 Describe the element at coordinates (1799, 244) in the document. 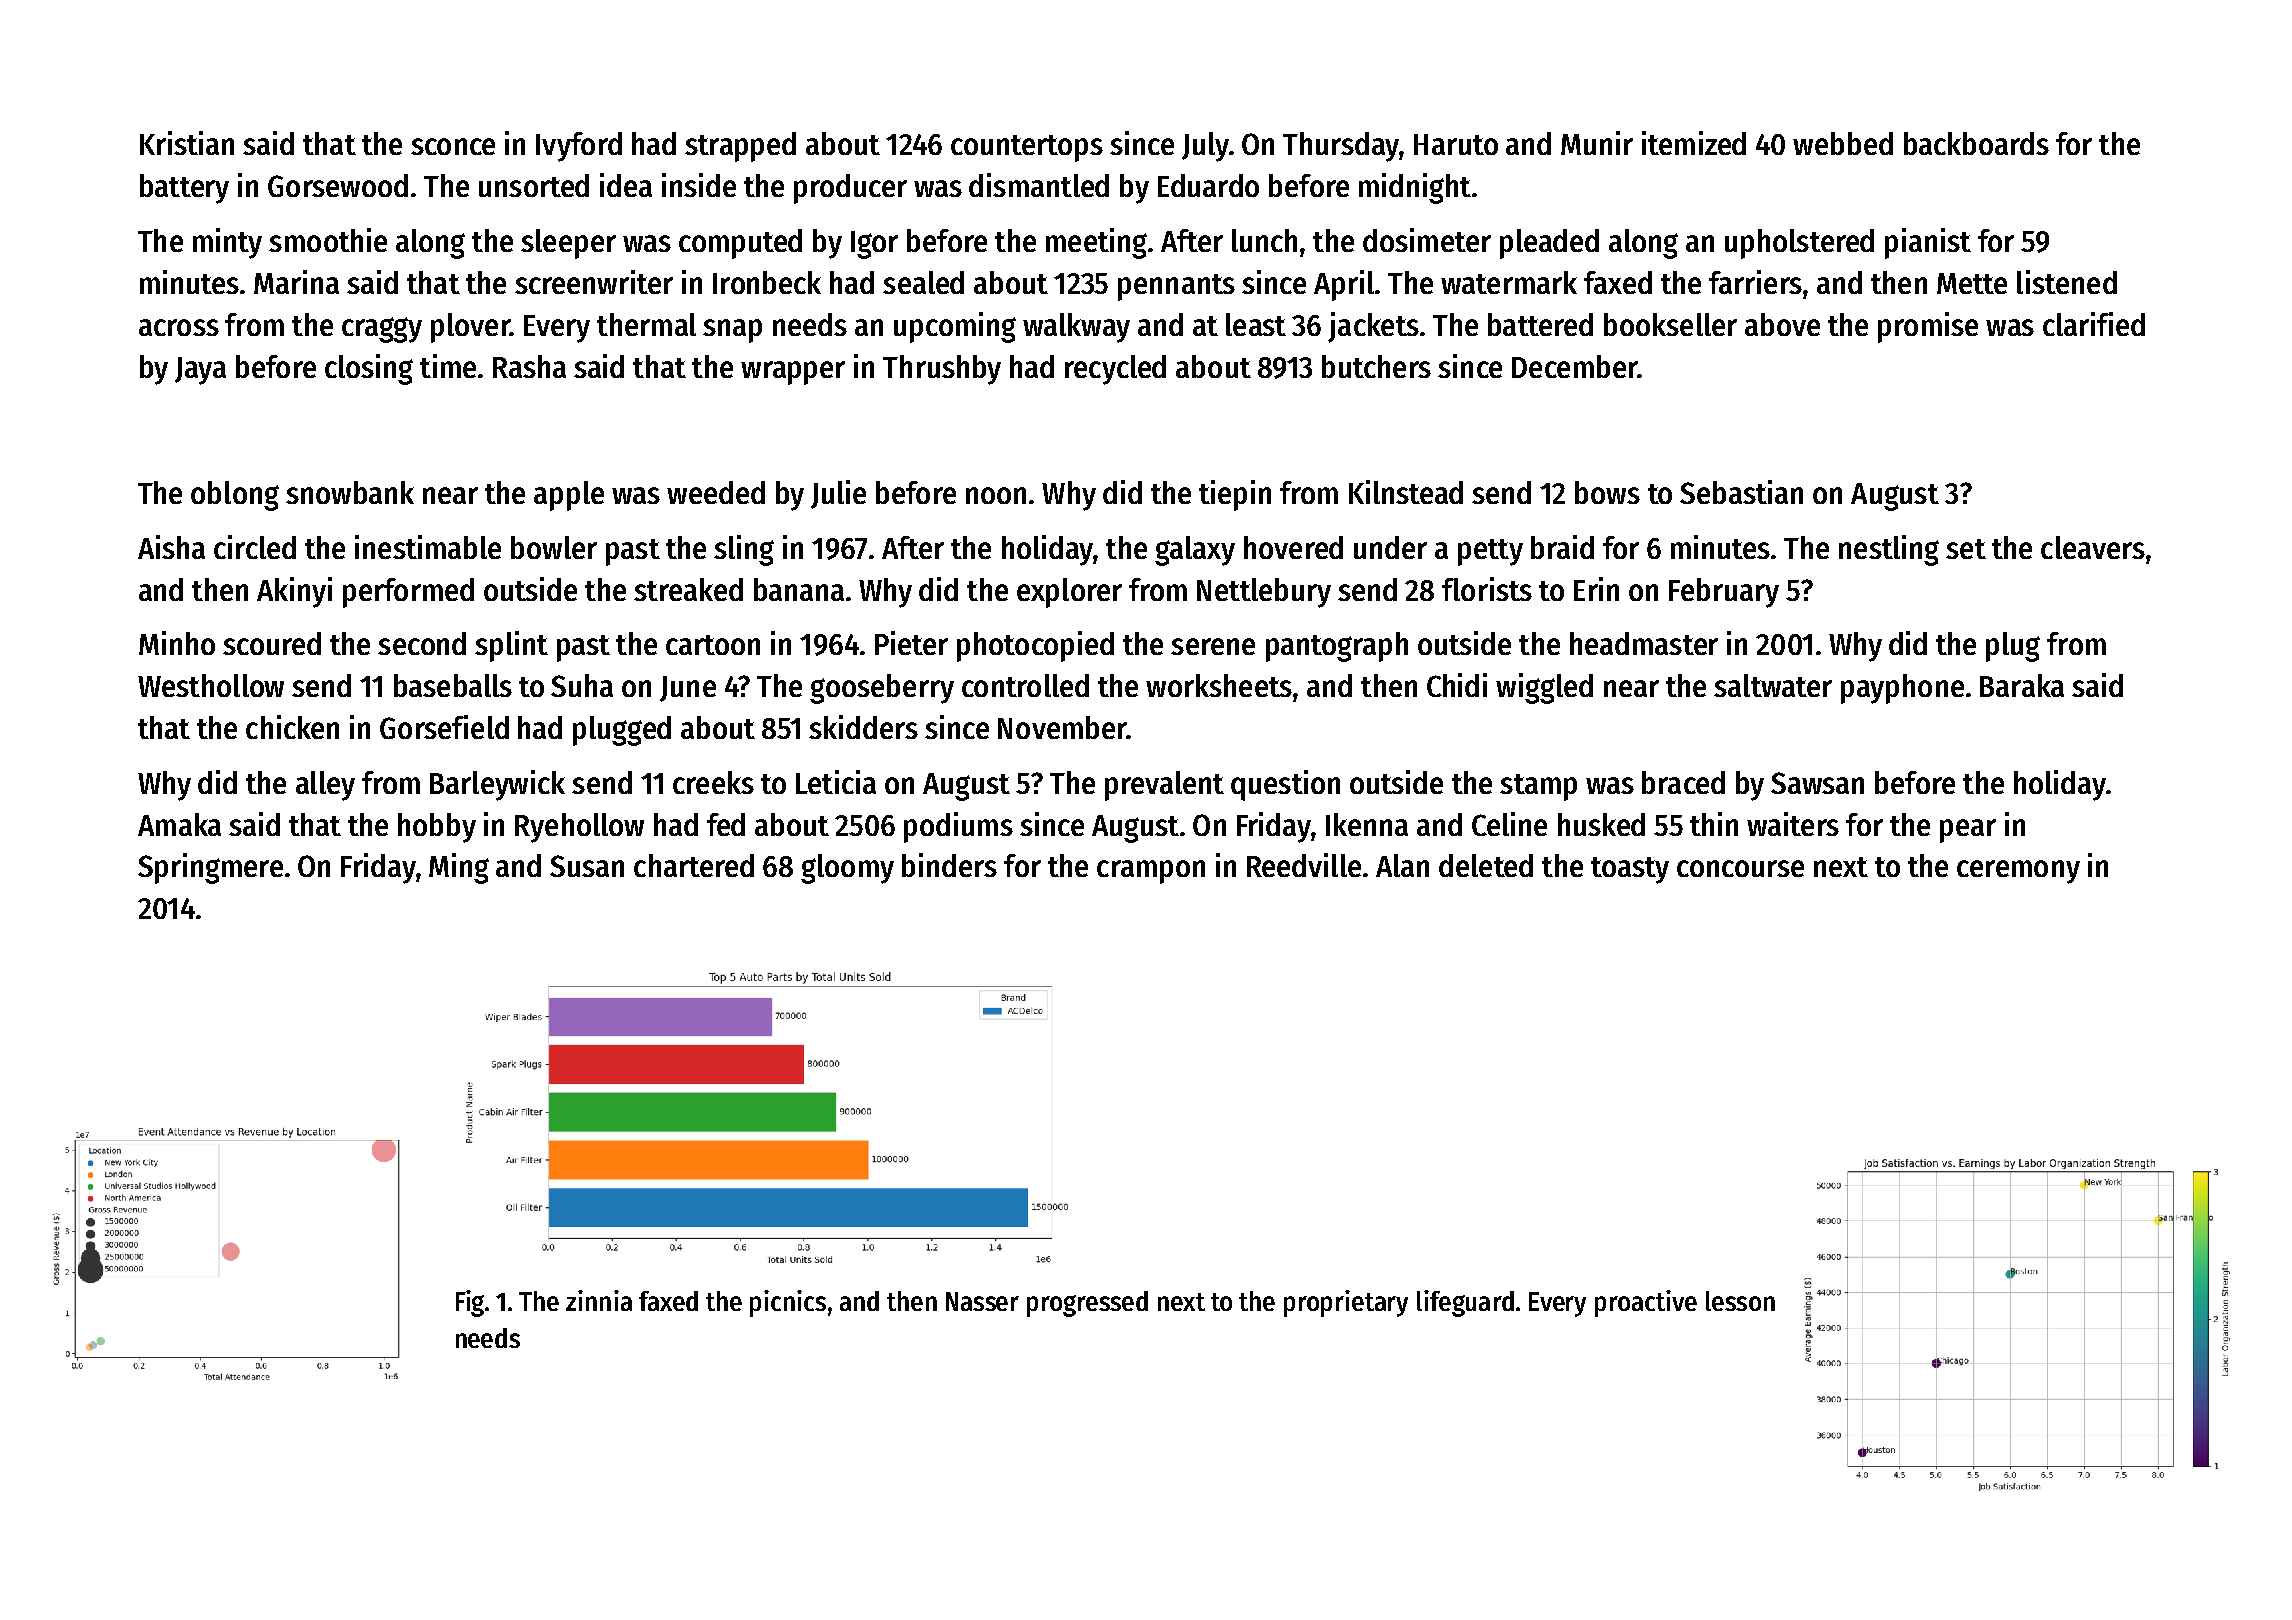

I see `upholstered` at that location.
